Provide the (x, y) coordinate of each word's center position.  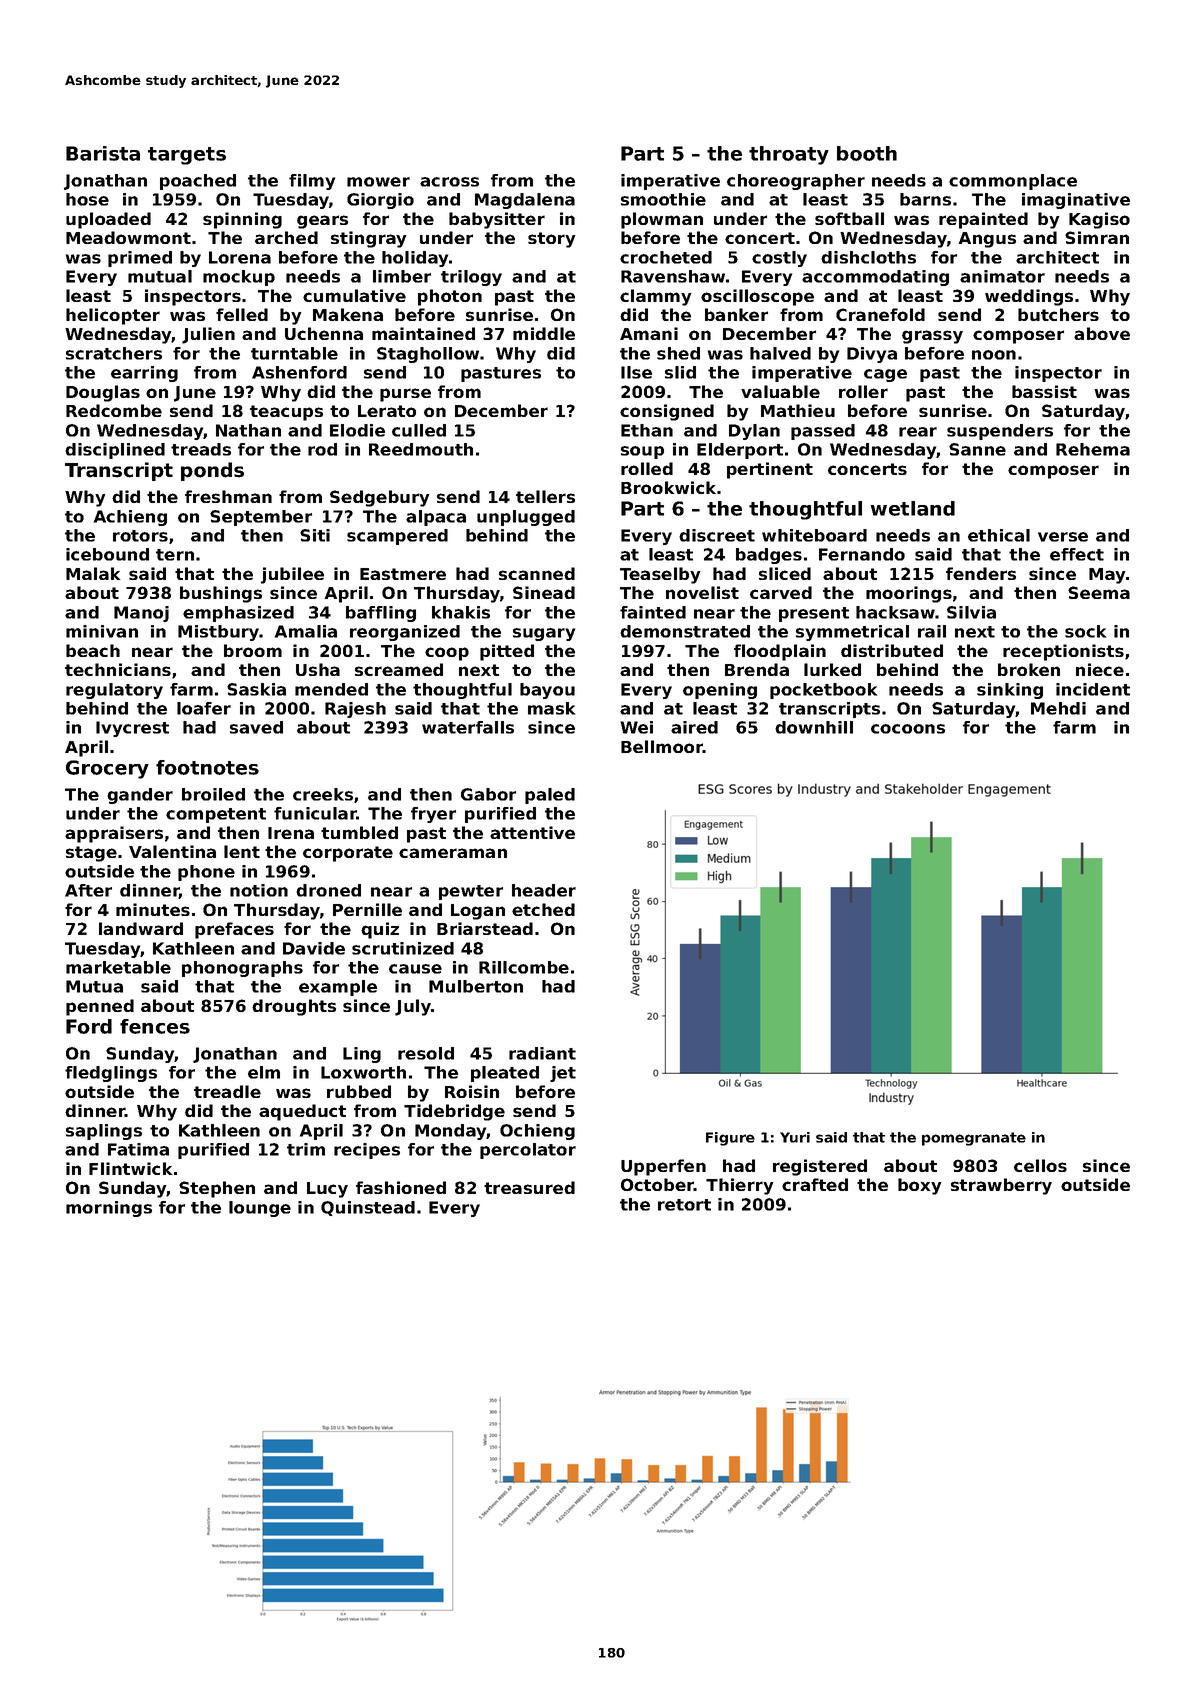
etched (543, 909)
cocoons (908, 729)
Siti (315, 535)
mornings (109, 1209)
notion (259, 890)
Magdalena (525, 201)
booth (867, 153)
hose (87, 199)
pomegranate (974, 1139)
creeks (323, 794)
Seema (1099, 592)
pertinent (770, 470)
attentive (532, 832)
